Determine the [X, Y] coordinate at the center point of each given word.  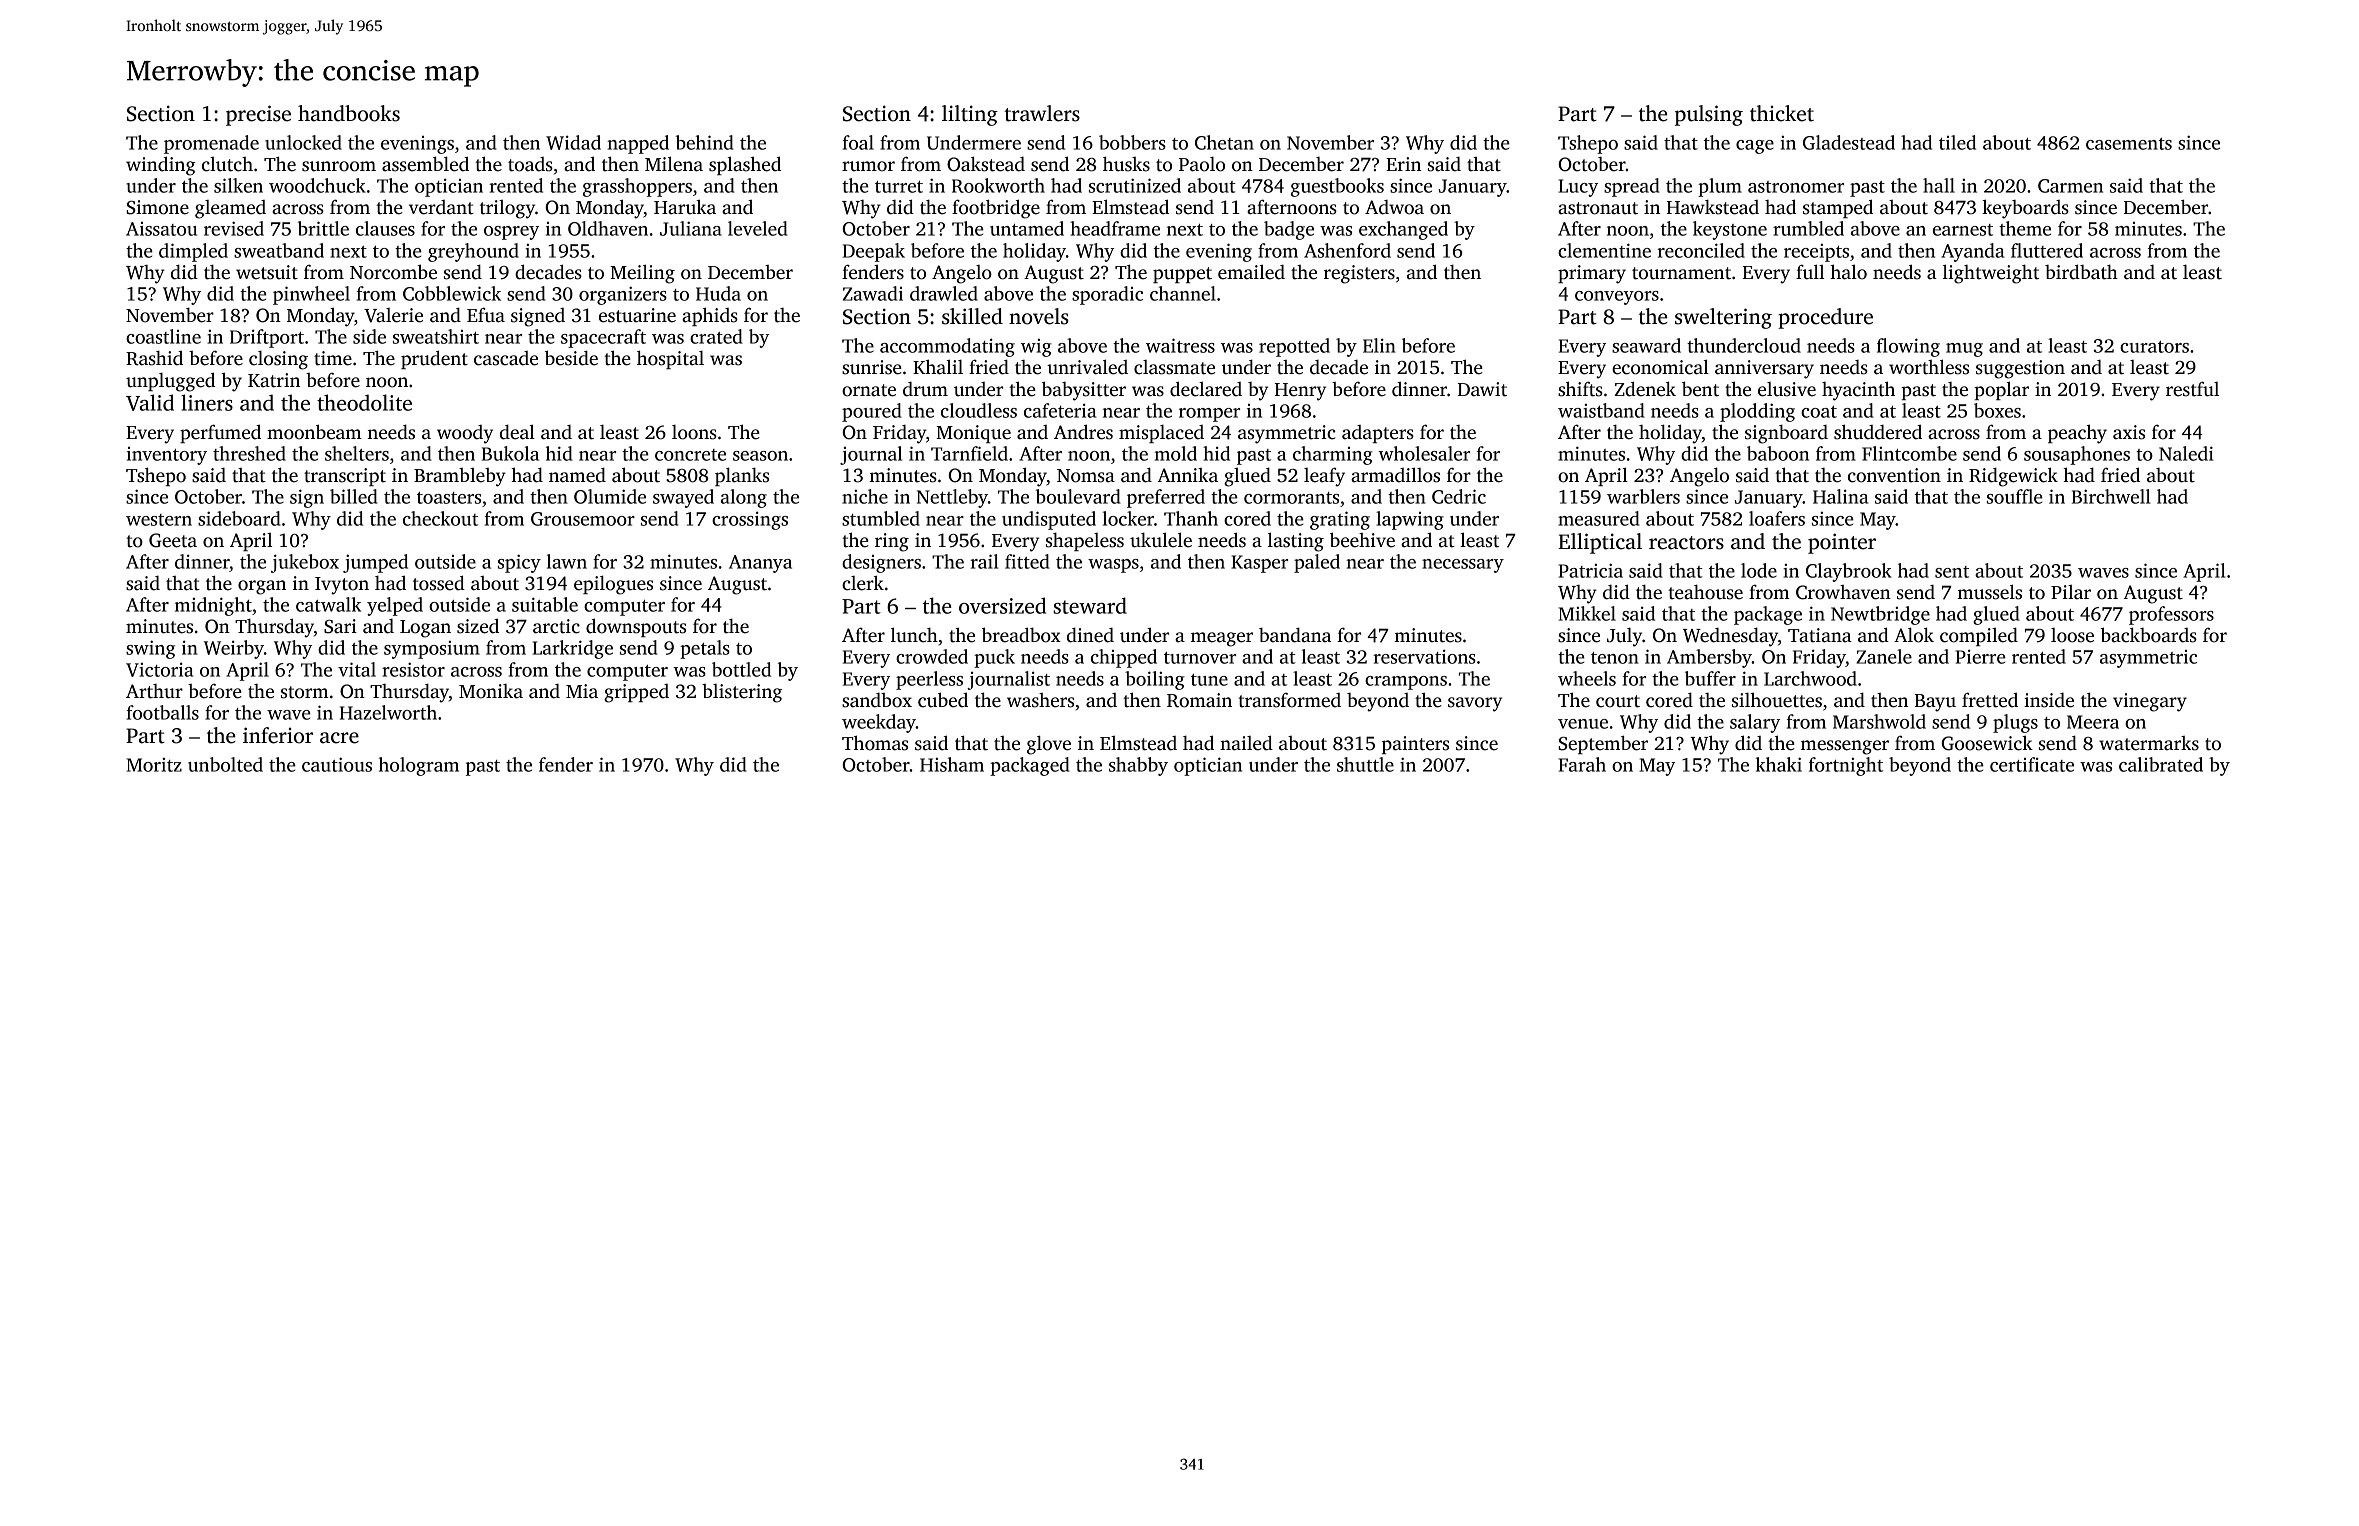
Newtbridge [1880, 615]
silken [238, 185]
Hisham [952, 764]
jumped [375, 563]
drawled [944, 293]
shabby [1138, 766]
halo [1848, 272]
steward [1090, 605]
